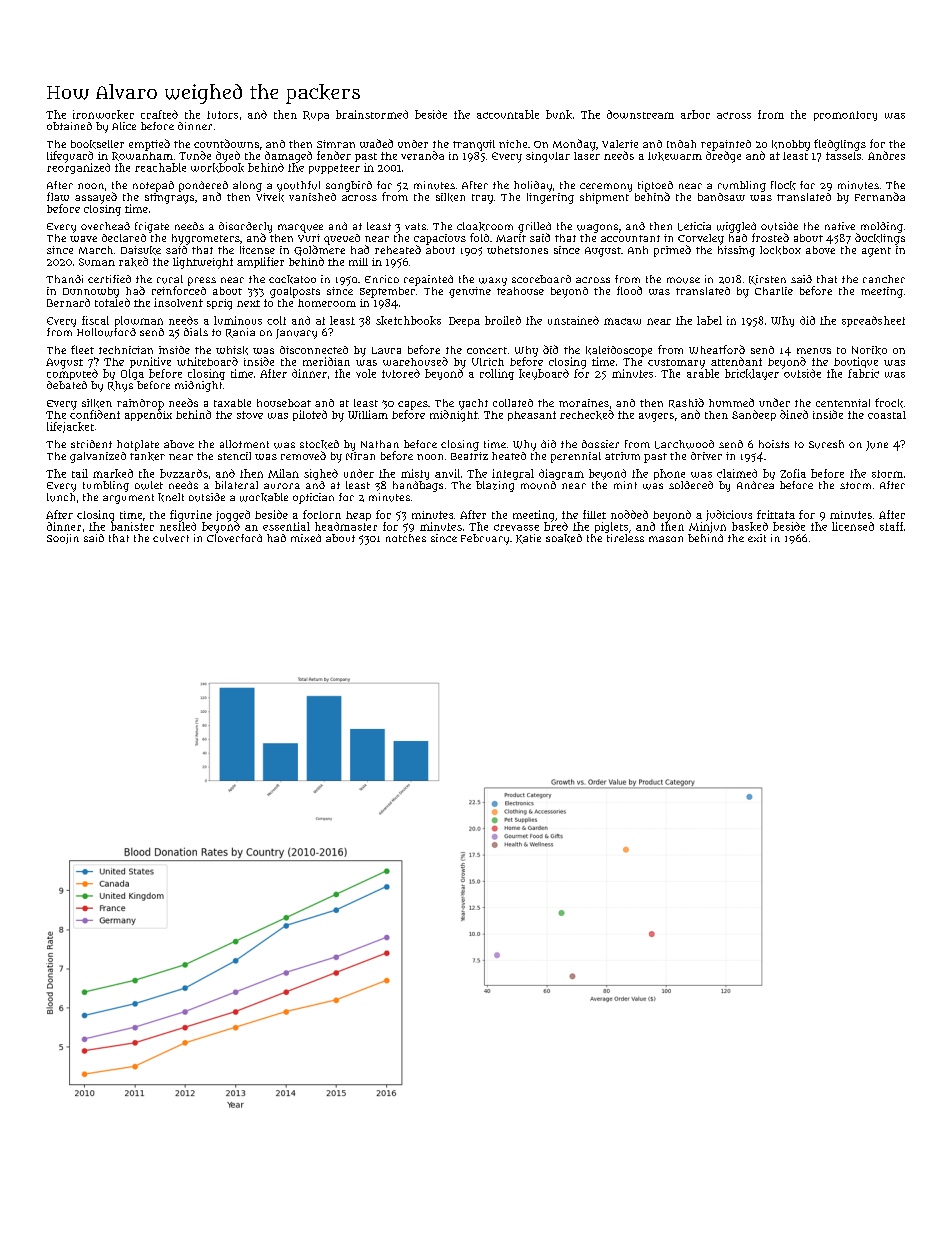  I want to click on soaked, so click(564, 538).
